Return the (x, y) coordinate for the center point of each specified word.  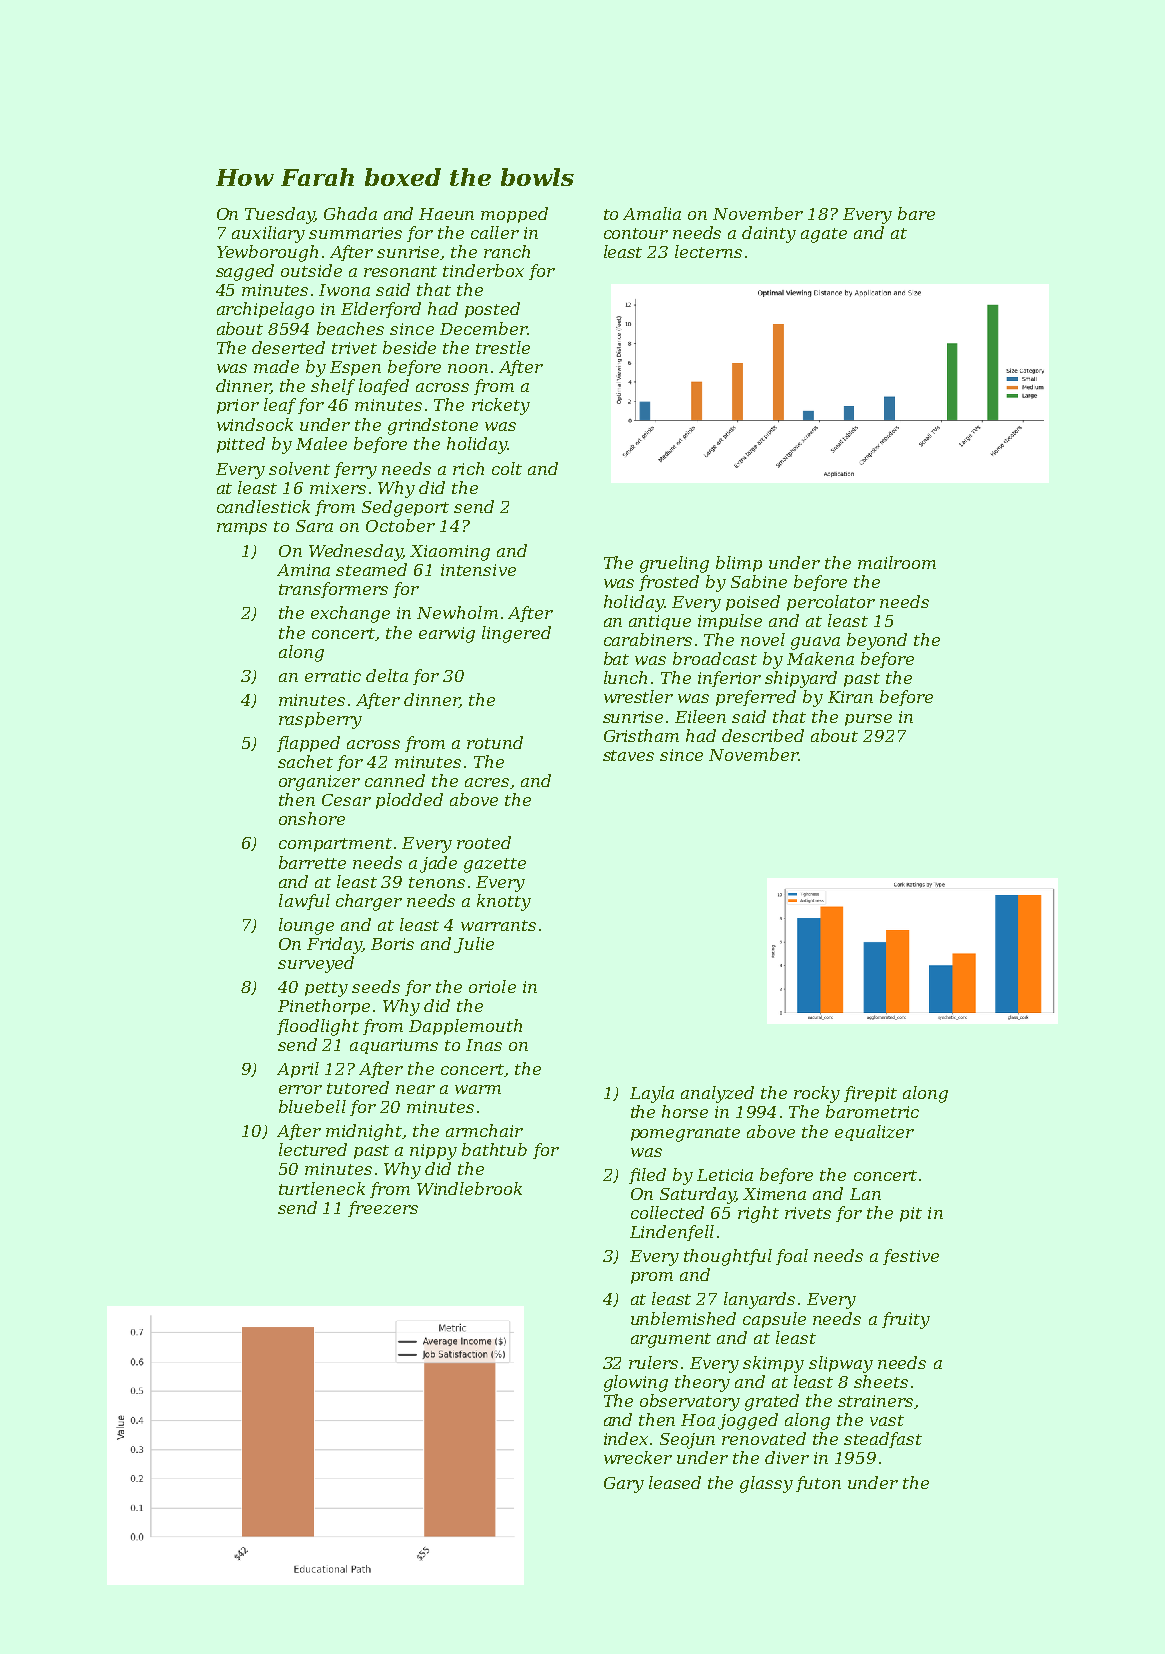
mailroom (897, 562)
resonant (400, 271)
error (300, 1089)
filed (647, 1176)
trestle (503, 347)
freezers (383, 1209)
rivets (808, 1213)
